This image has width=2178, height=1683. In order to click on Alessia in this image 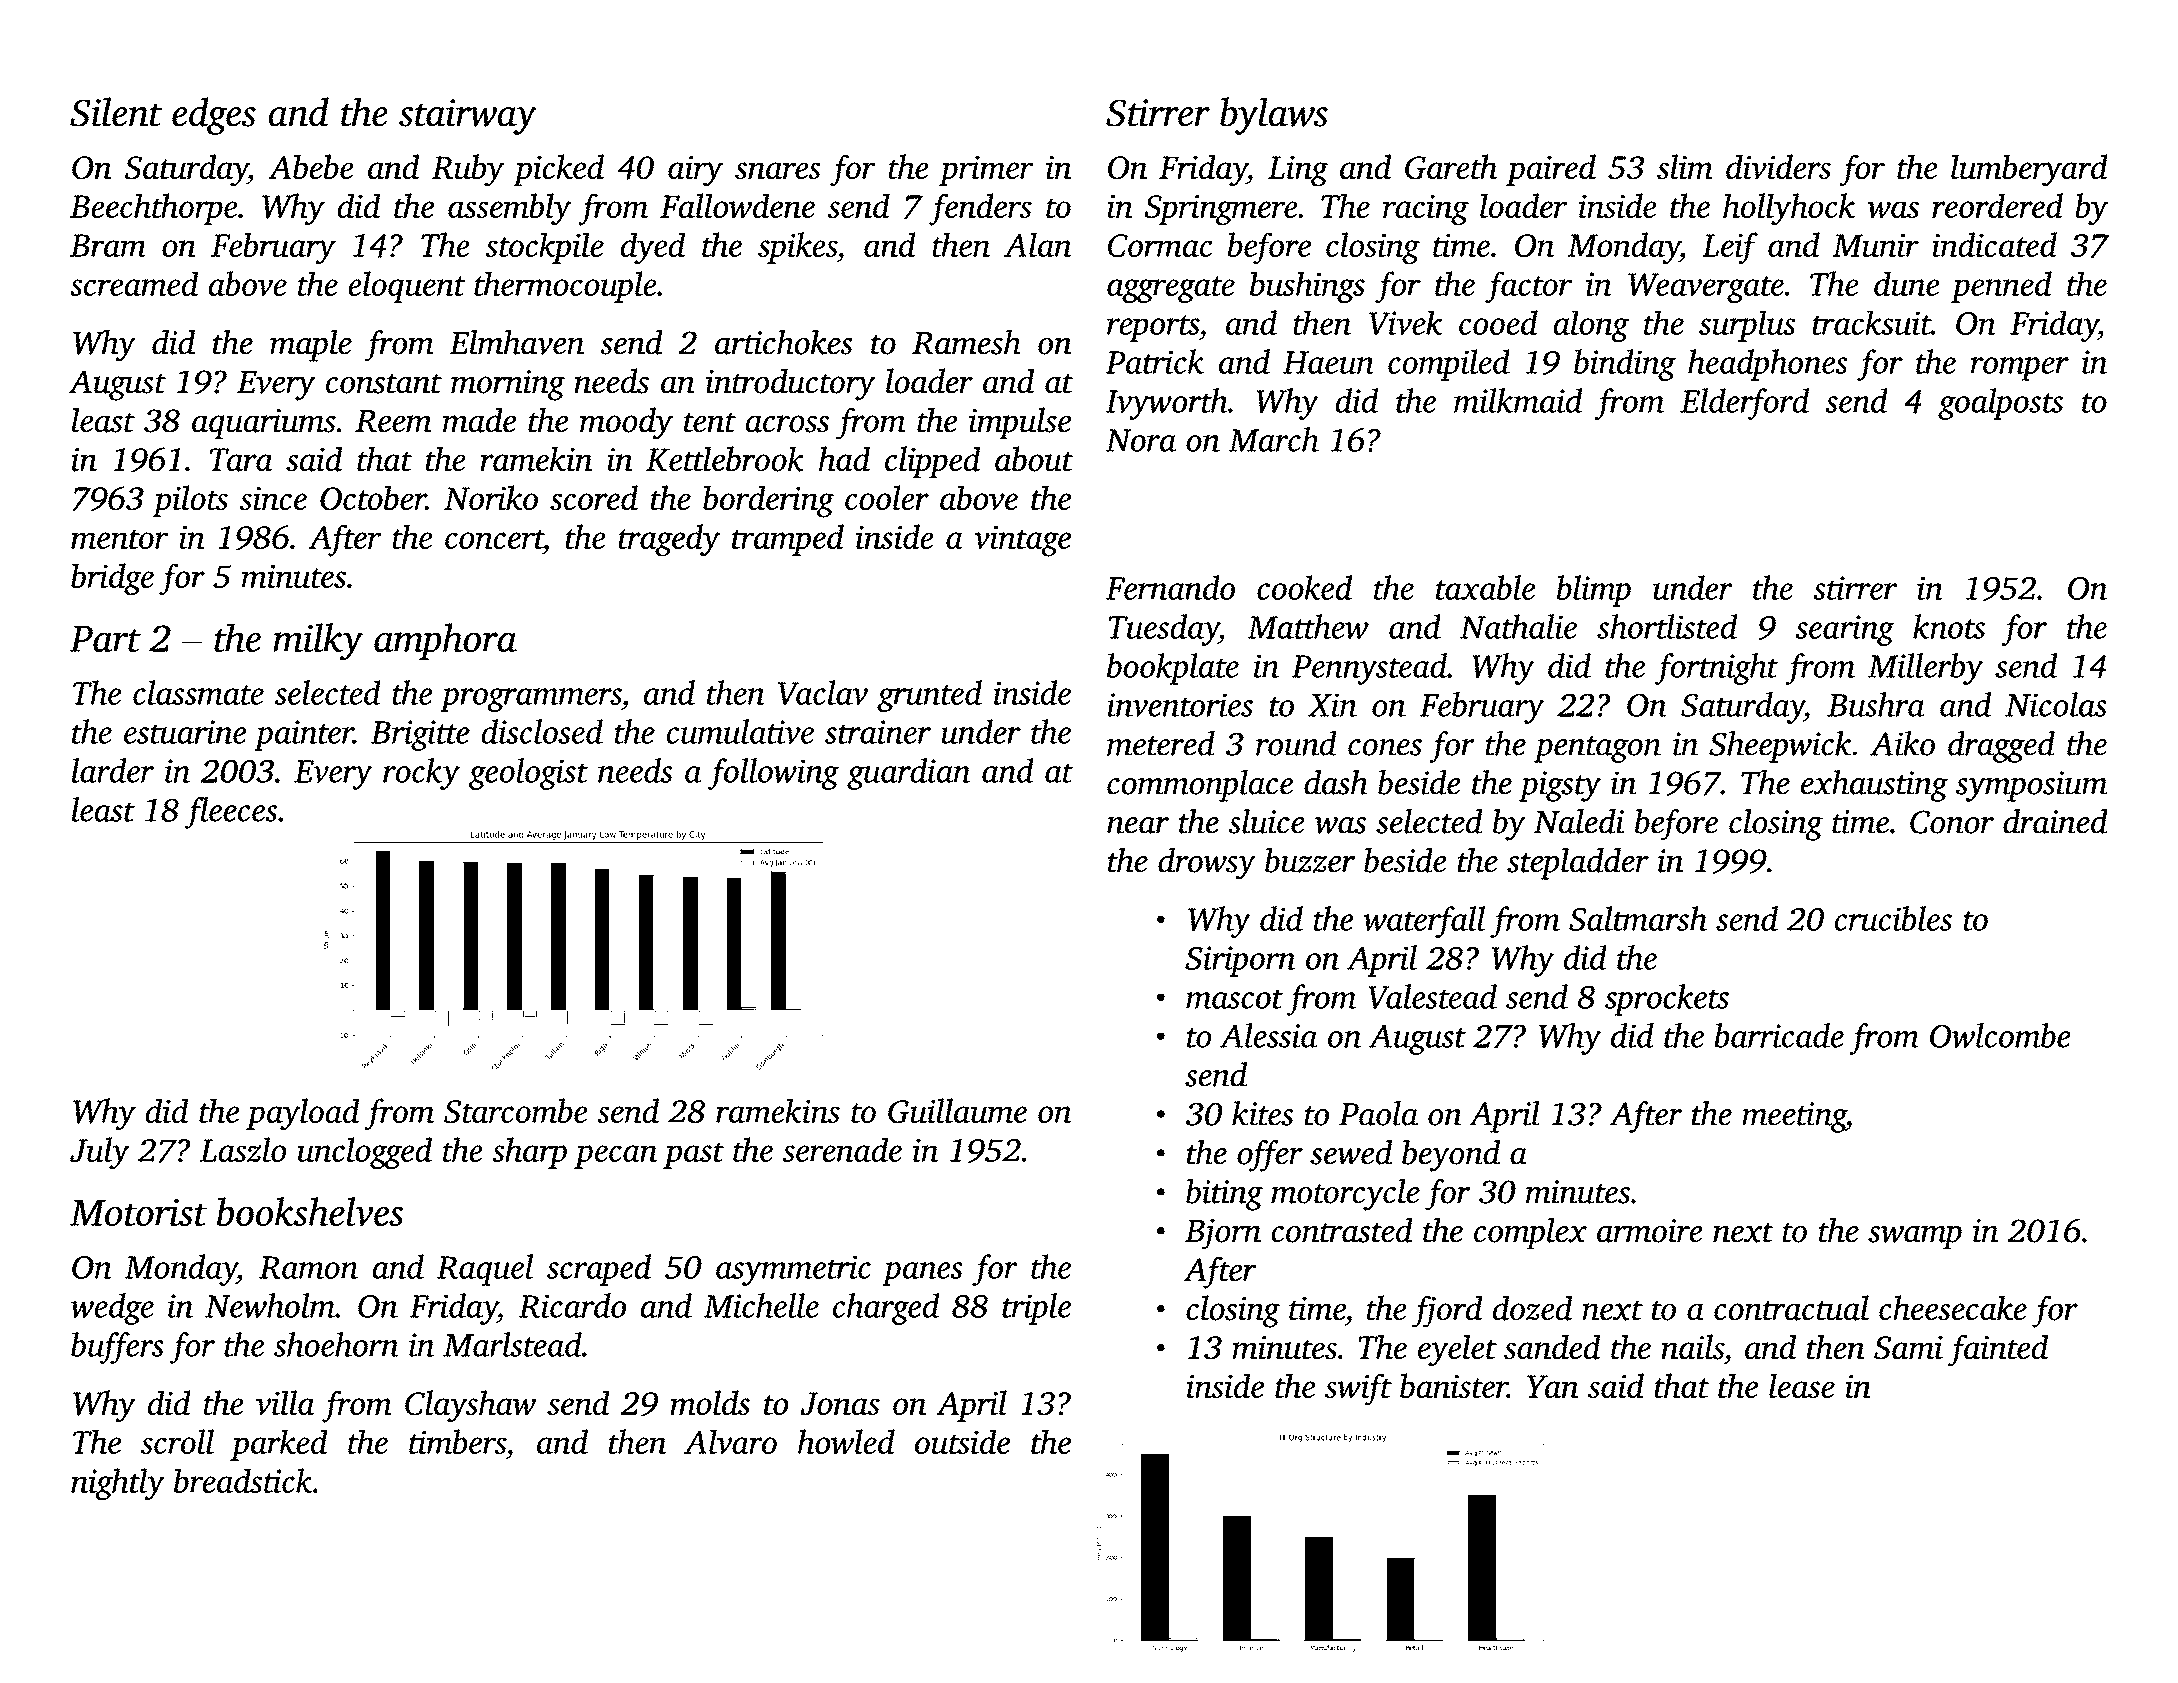, I will do `click(1269, 1035)`.
